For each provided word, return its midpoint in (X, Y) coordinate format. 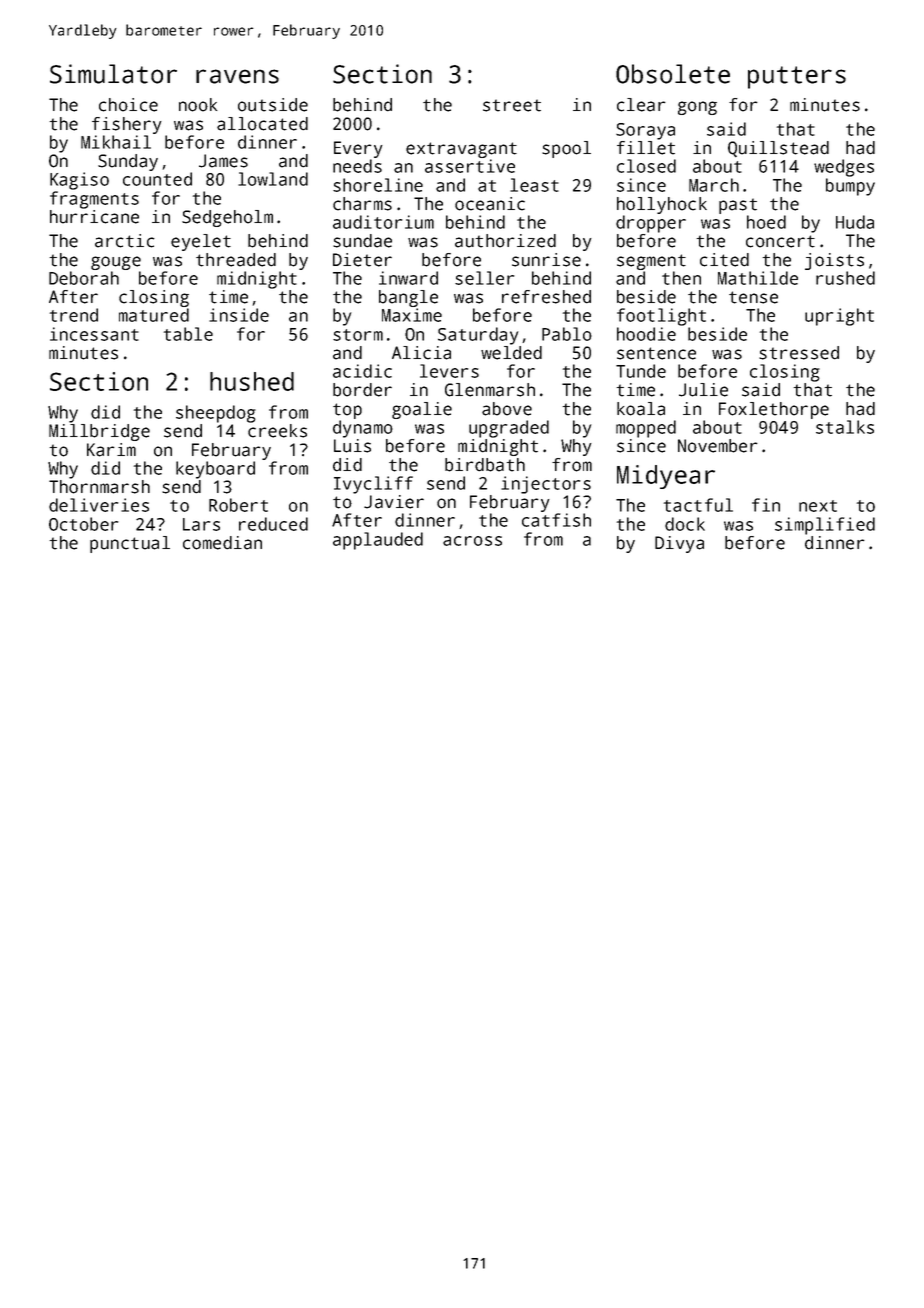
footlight (661, 317)
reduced (273, 524)
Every (358, 149)
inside (239, 315)
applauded (378, 541)
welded (511, 353)
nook (198, 105)
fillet (646, 148)
